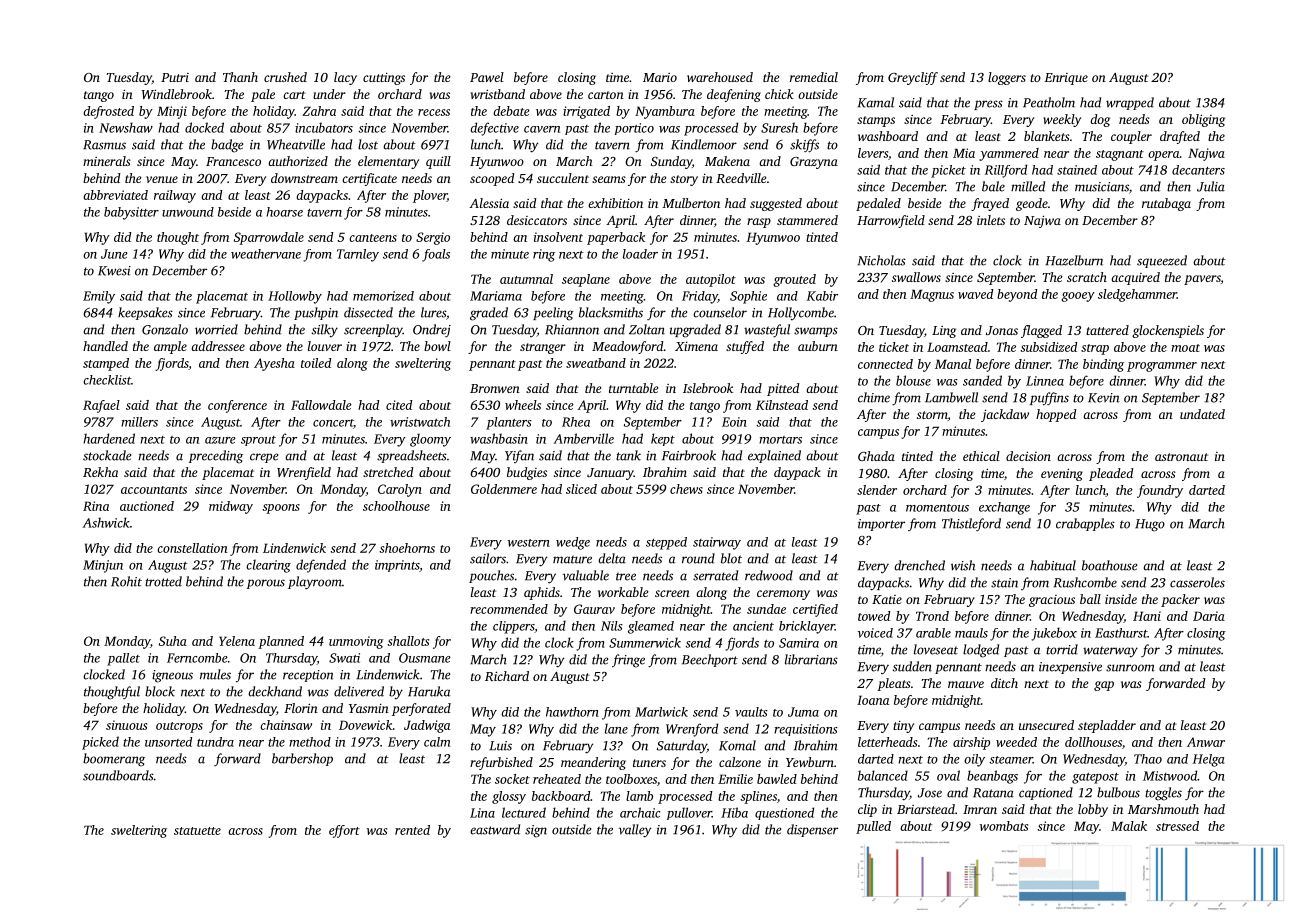 This screenshot has width=1308, height=924. Describe the element at coordinates (1147, 616) in the screenshot. I see `Hani` at that location.
